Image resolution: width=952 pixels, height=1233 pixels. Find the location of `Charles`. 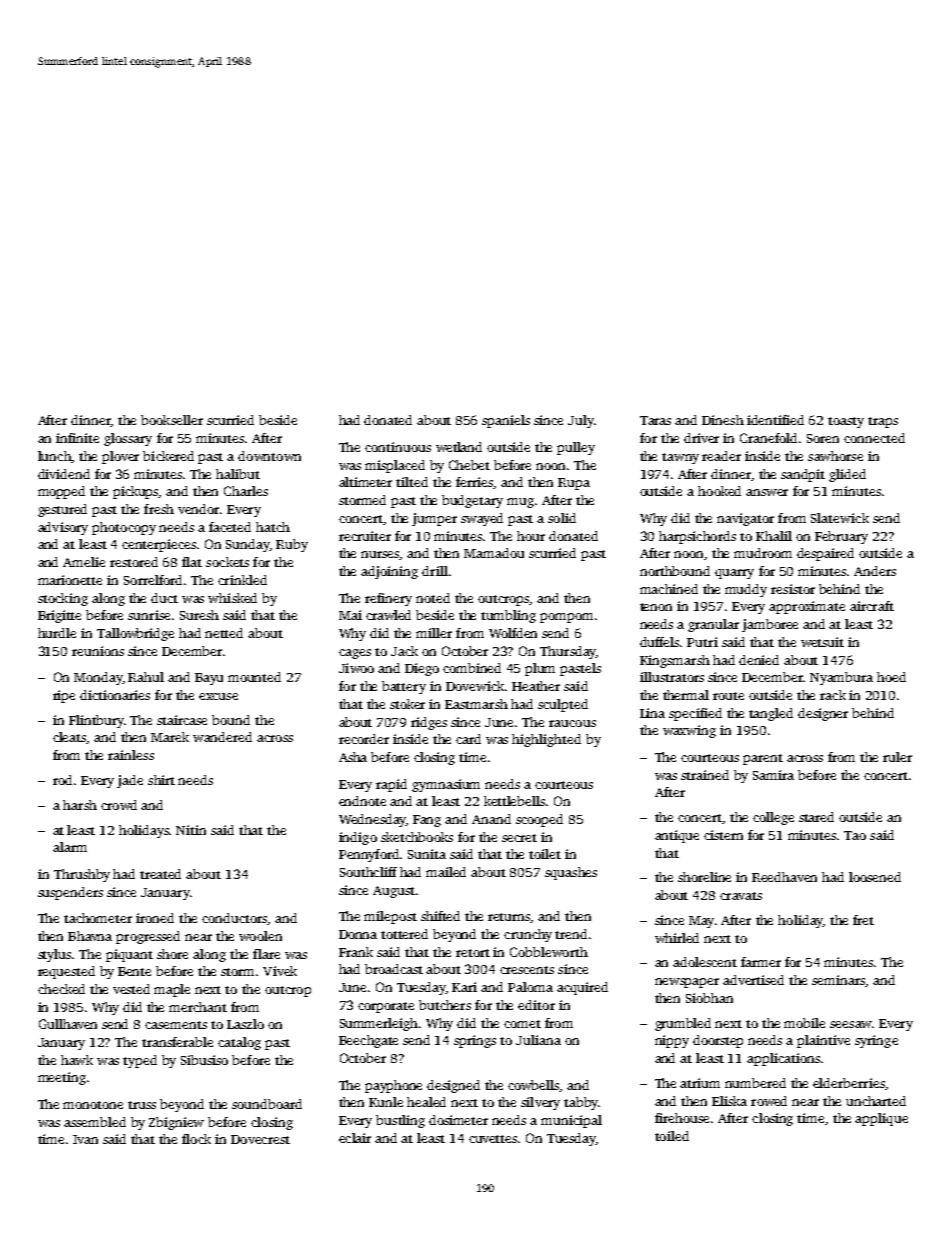

Charles is located at coordinates (246, 491).
